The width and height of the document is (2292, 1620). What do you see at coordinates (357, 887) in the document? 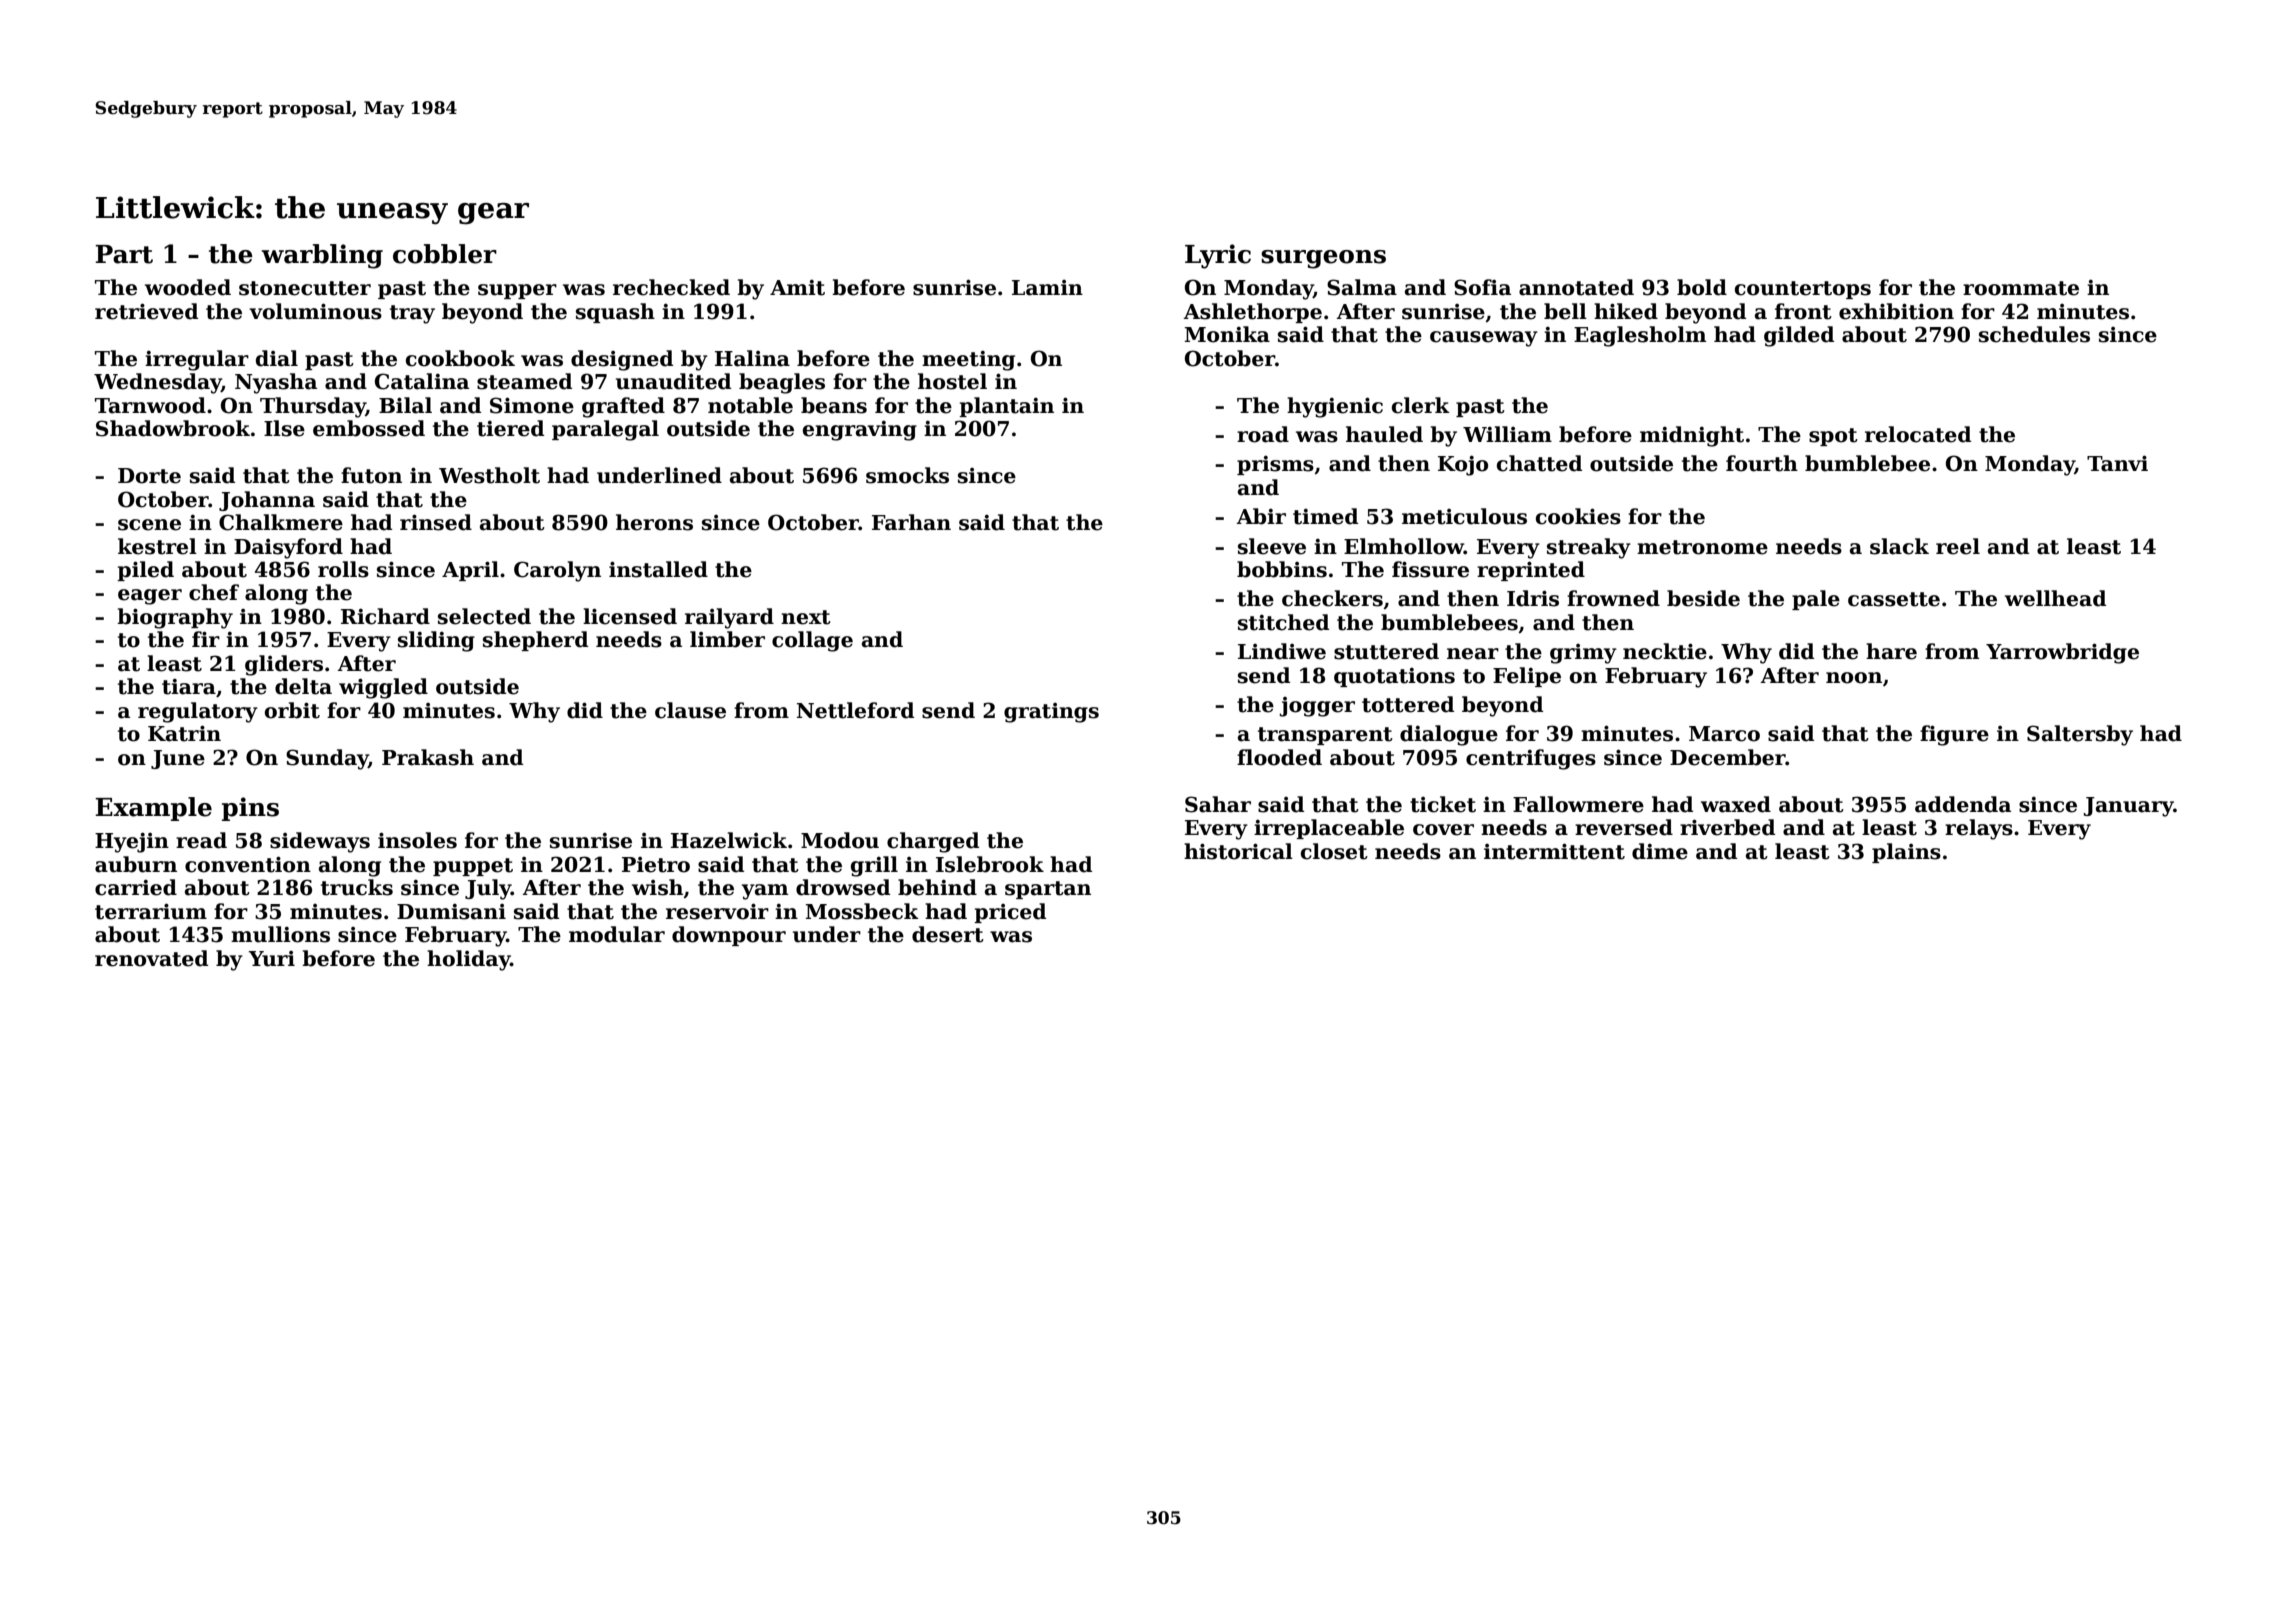
I see `trucks` at bounding box center [357, 887].
